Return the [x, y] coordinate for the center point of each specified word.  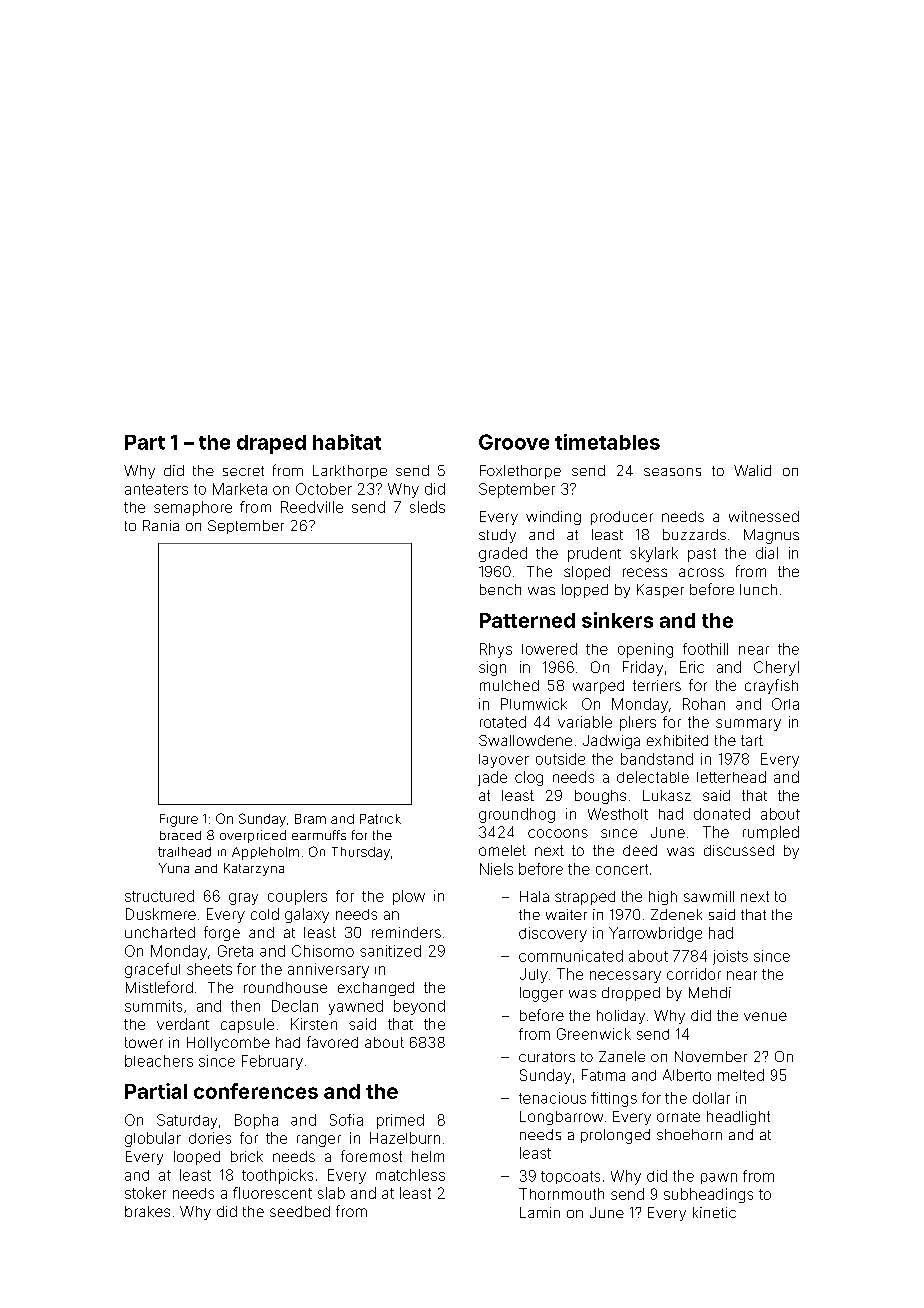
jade [492, 778]
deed [640, 850]
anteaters [156, 489]
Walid [752, 470]
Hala [534, 896]
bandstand [657, 759]
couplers [297, 897]
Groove [514, 442]
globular [153, 1139]
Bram [310, 819]
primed [400, 1121]
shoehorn [689, 1134]
